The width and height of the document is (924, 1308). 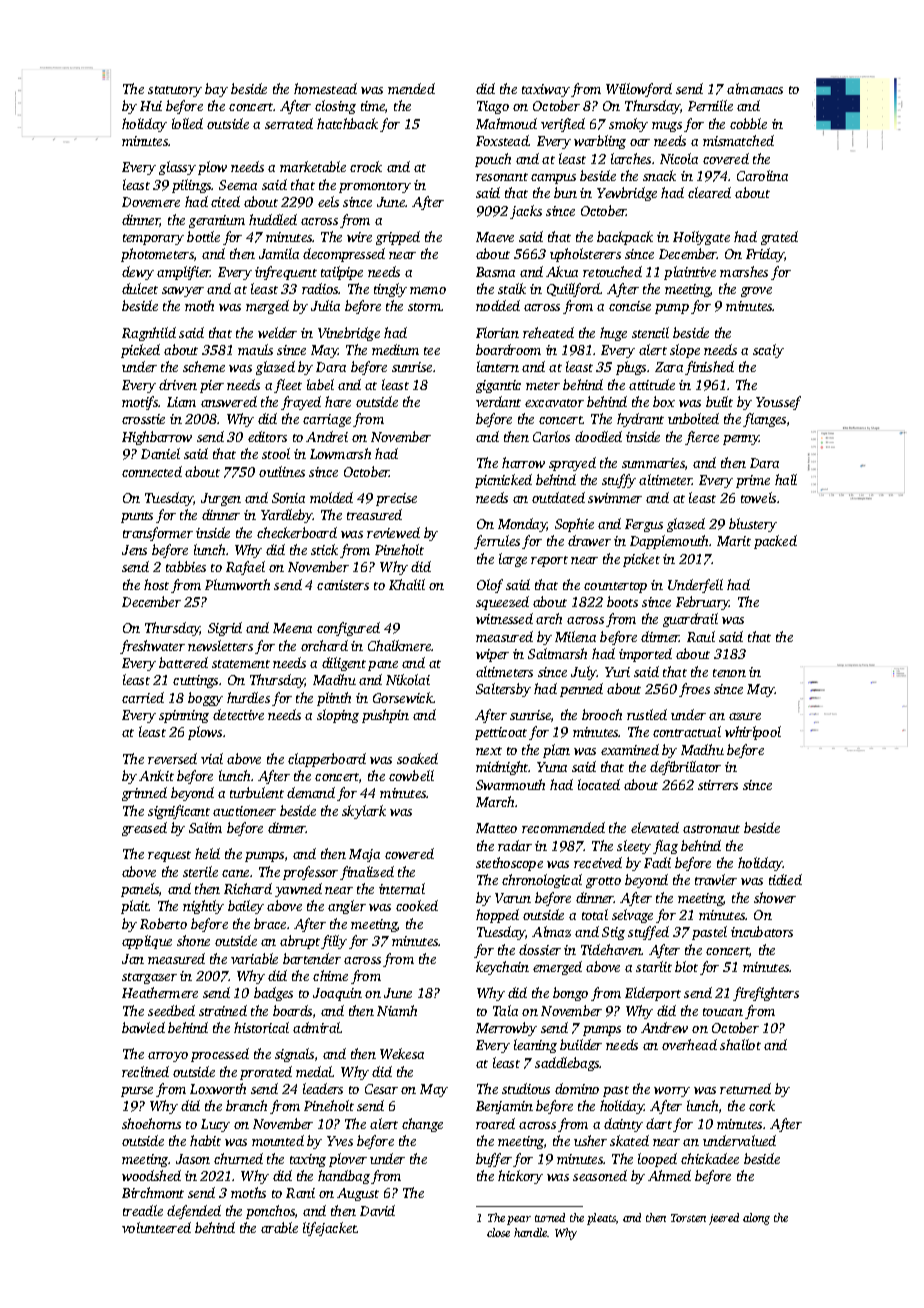 What do you see at coordinates (246, 1105) in the document?
I see `branch` at bounding box center [246, 1105].
